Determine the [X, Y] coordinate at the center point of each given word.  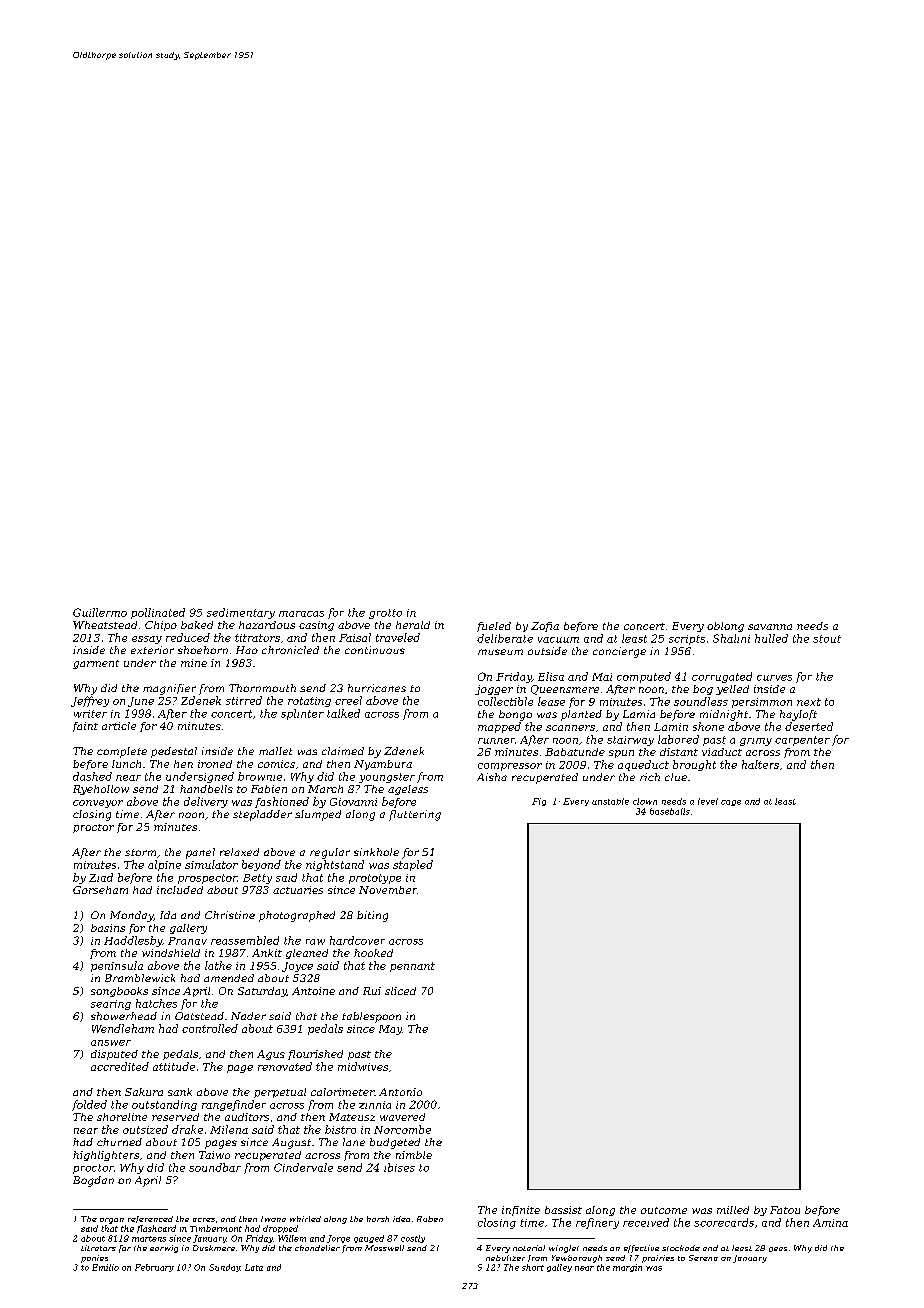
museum [500, 652]
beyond [261, 865]
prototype [375, 879]
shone [708, 726]
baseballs [670, 811]
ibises [399, 1167]
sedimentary [241, 613]
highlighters [106, 1156]
